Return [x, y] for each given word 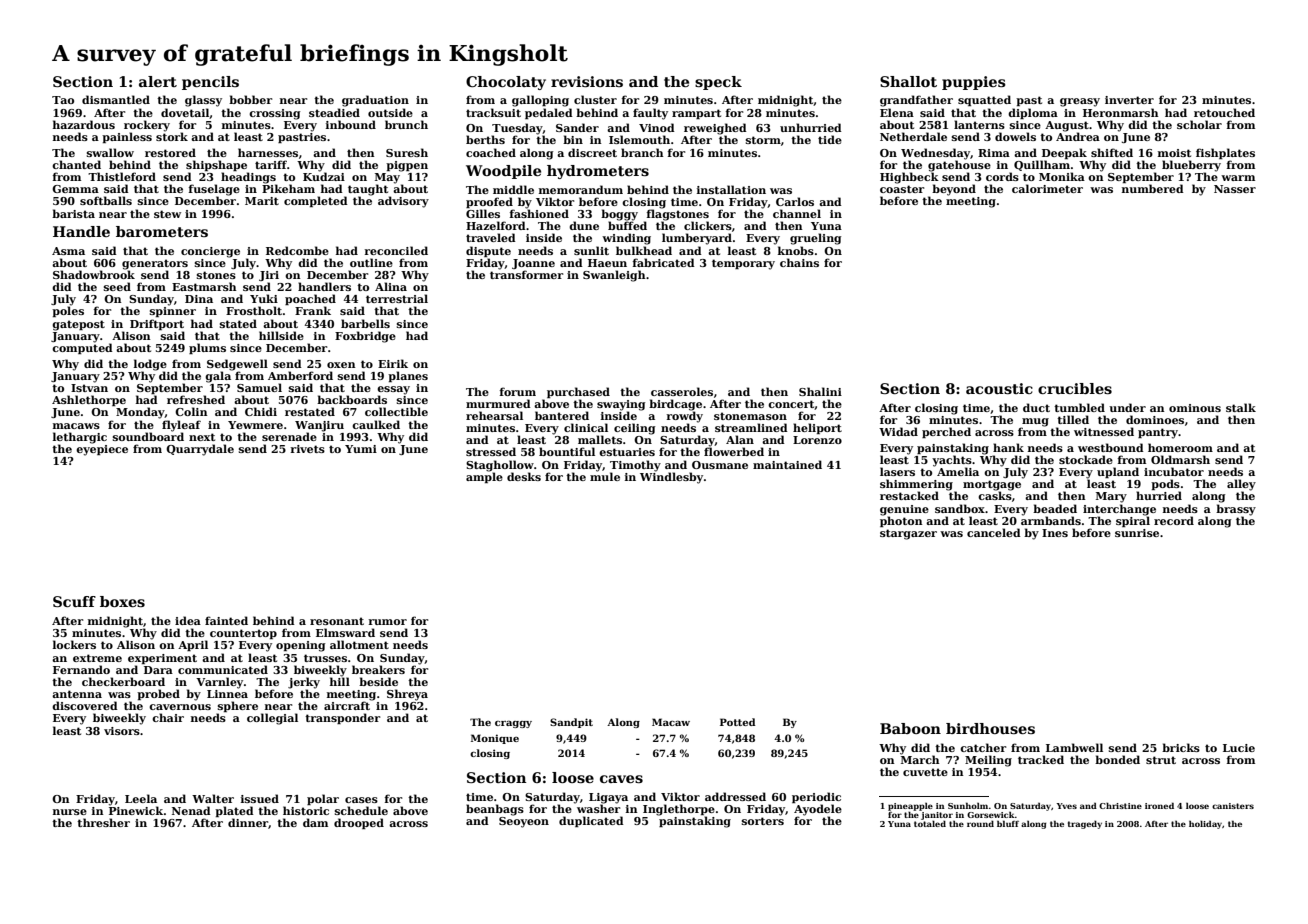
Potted [738, 722]
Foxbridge [365, 337]
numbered [1153, 188]
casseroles [682, 391]
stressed [491, 451]
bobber [250, 99]
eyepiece [102, 450]
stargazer [908, 534]
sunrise [1137, 533]
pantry [1158, 433]
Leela [141, 798]
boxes [122, 601]
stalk [1241, 407]
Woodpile [503, 172]
